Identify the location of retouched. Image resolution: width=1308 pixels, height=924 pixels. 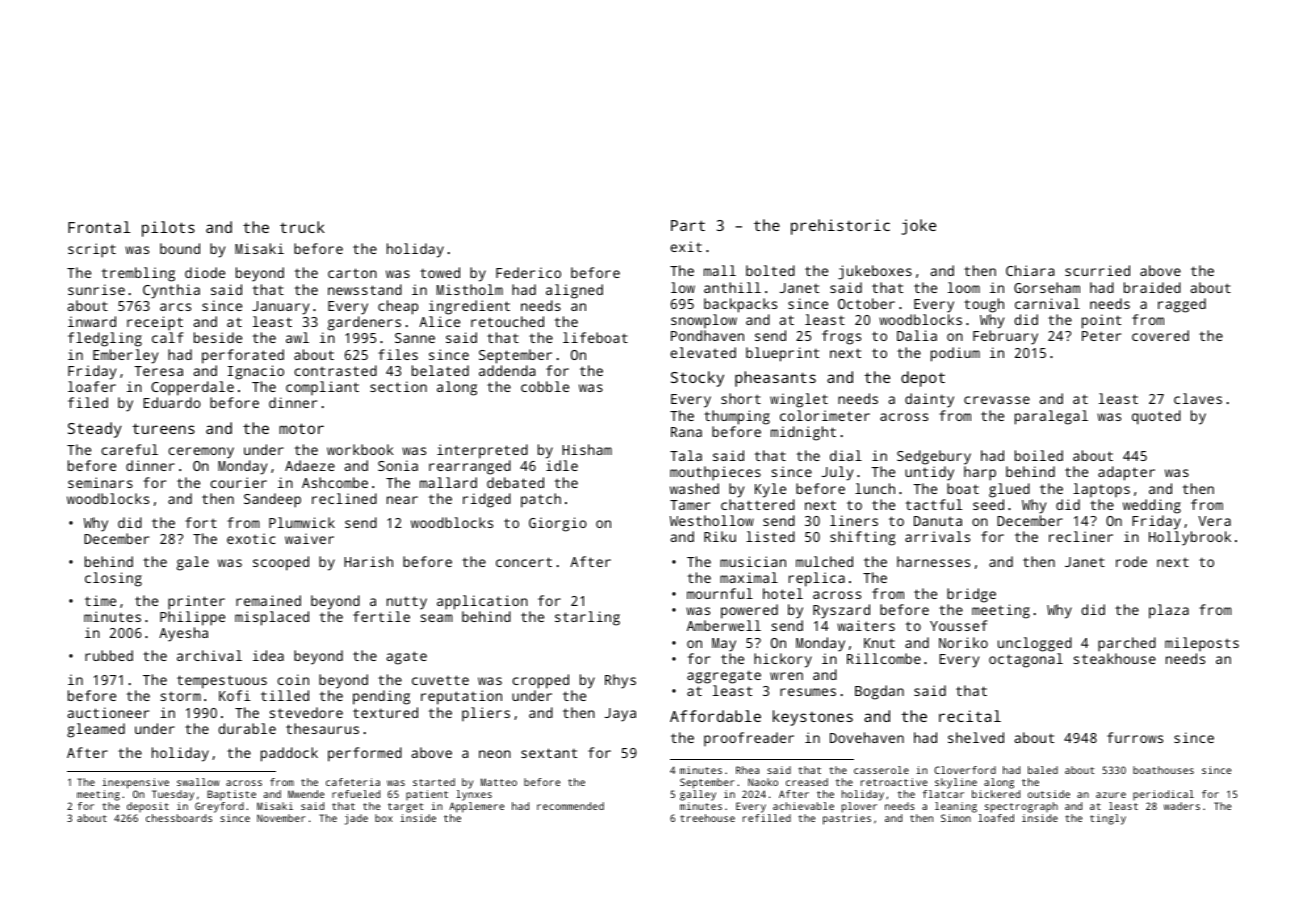
(507, 321).
